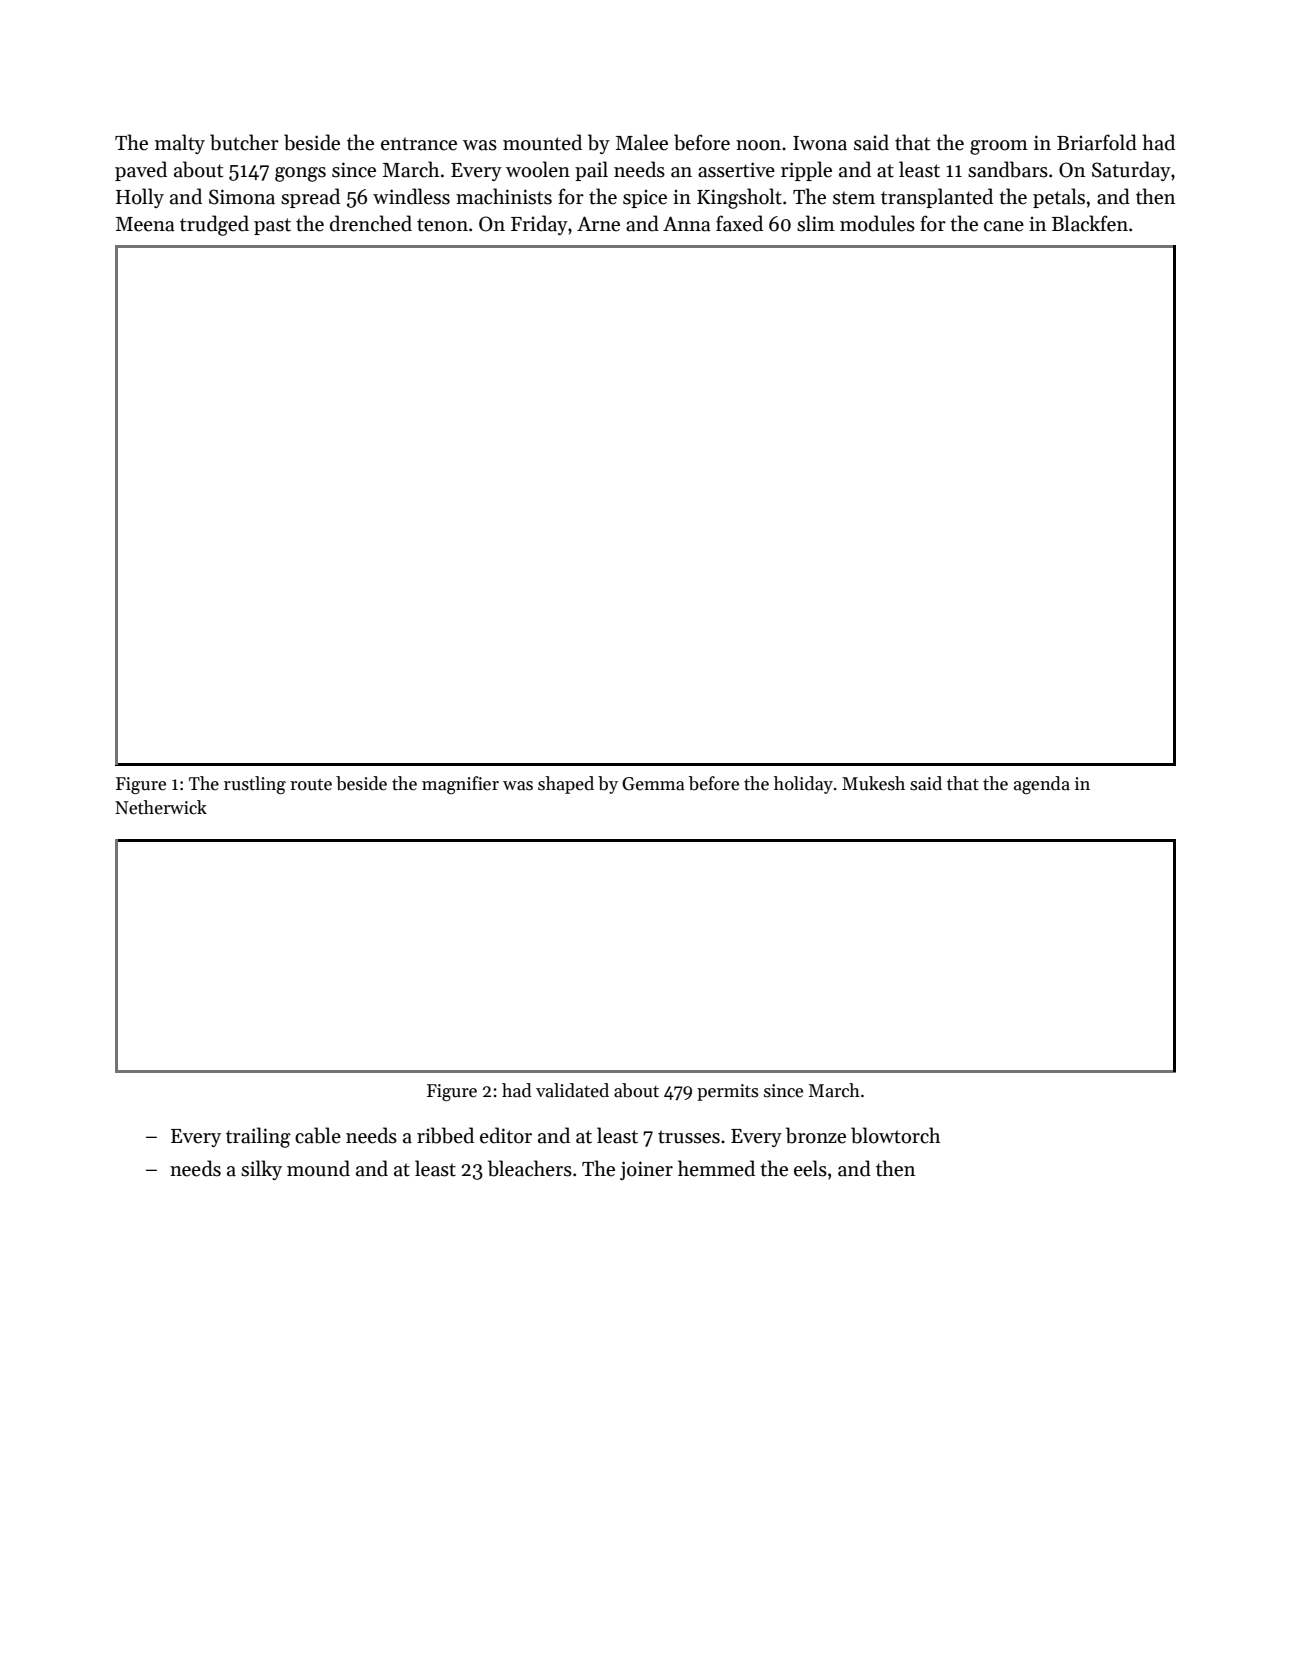 The height and width of the image is (1671, 1291). I want to click on faxed, so click(739, 223).
